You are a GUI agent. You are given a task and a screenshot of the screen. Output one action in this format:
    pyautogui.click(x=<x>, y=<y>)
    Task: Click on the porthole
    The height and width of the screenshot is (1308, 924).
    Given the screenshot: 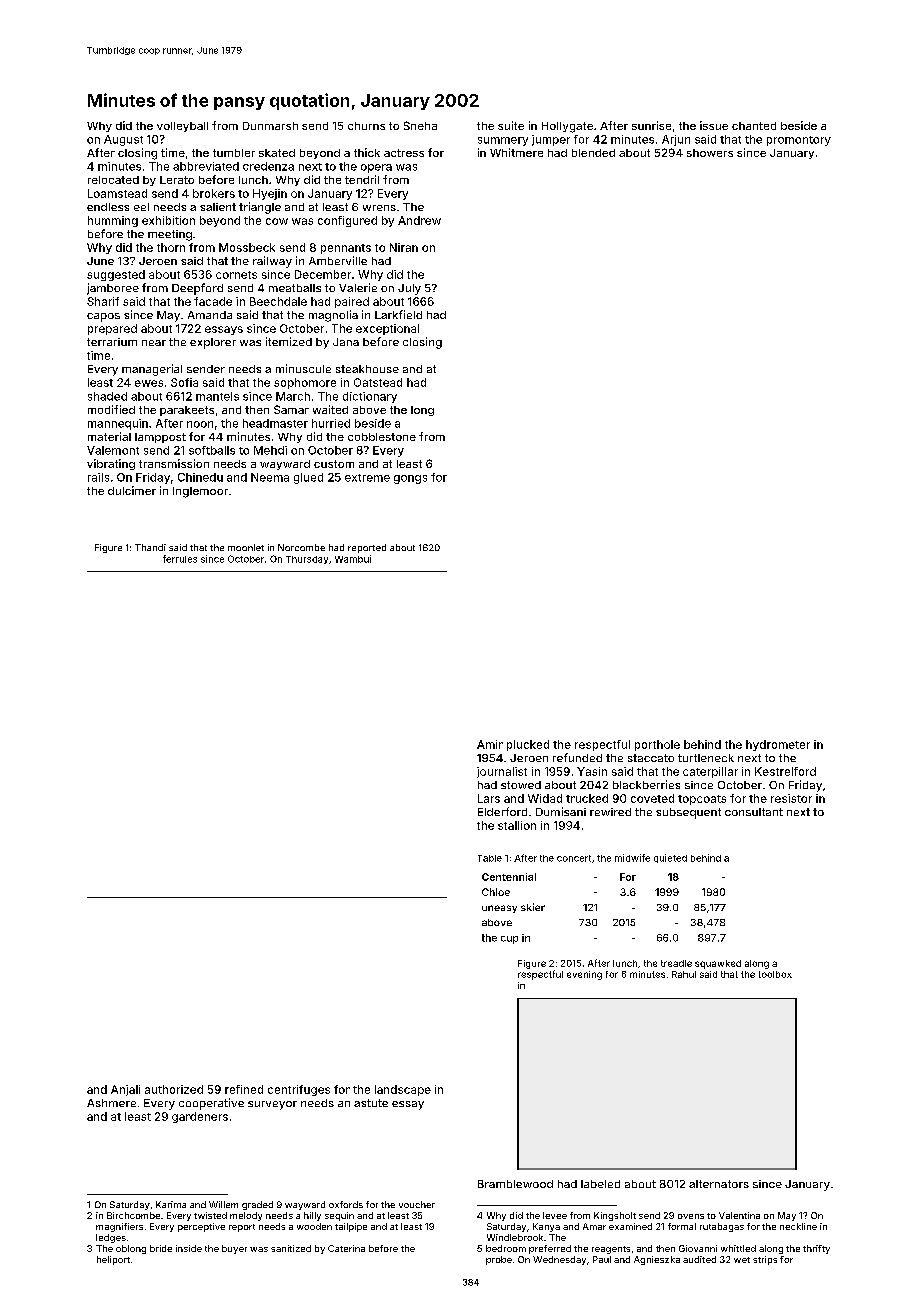 What is the action you would take?
    pyautogui.click(x=657, y=745)
